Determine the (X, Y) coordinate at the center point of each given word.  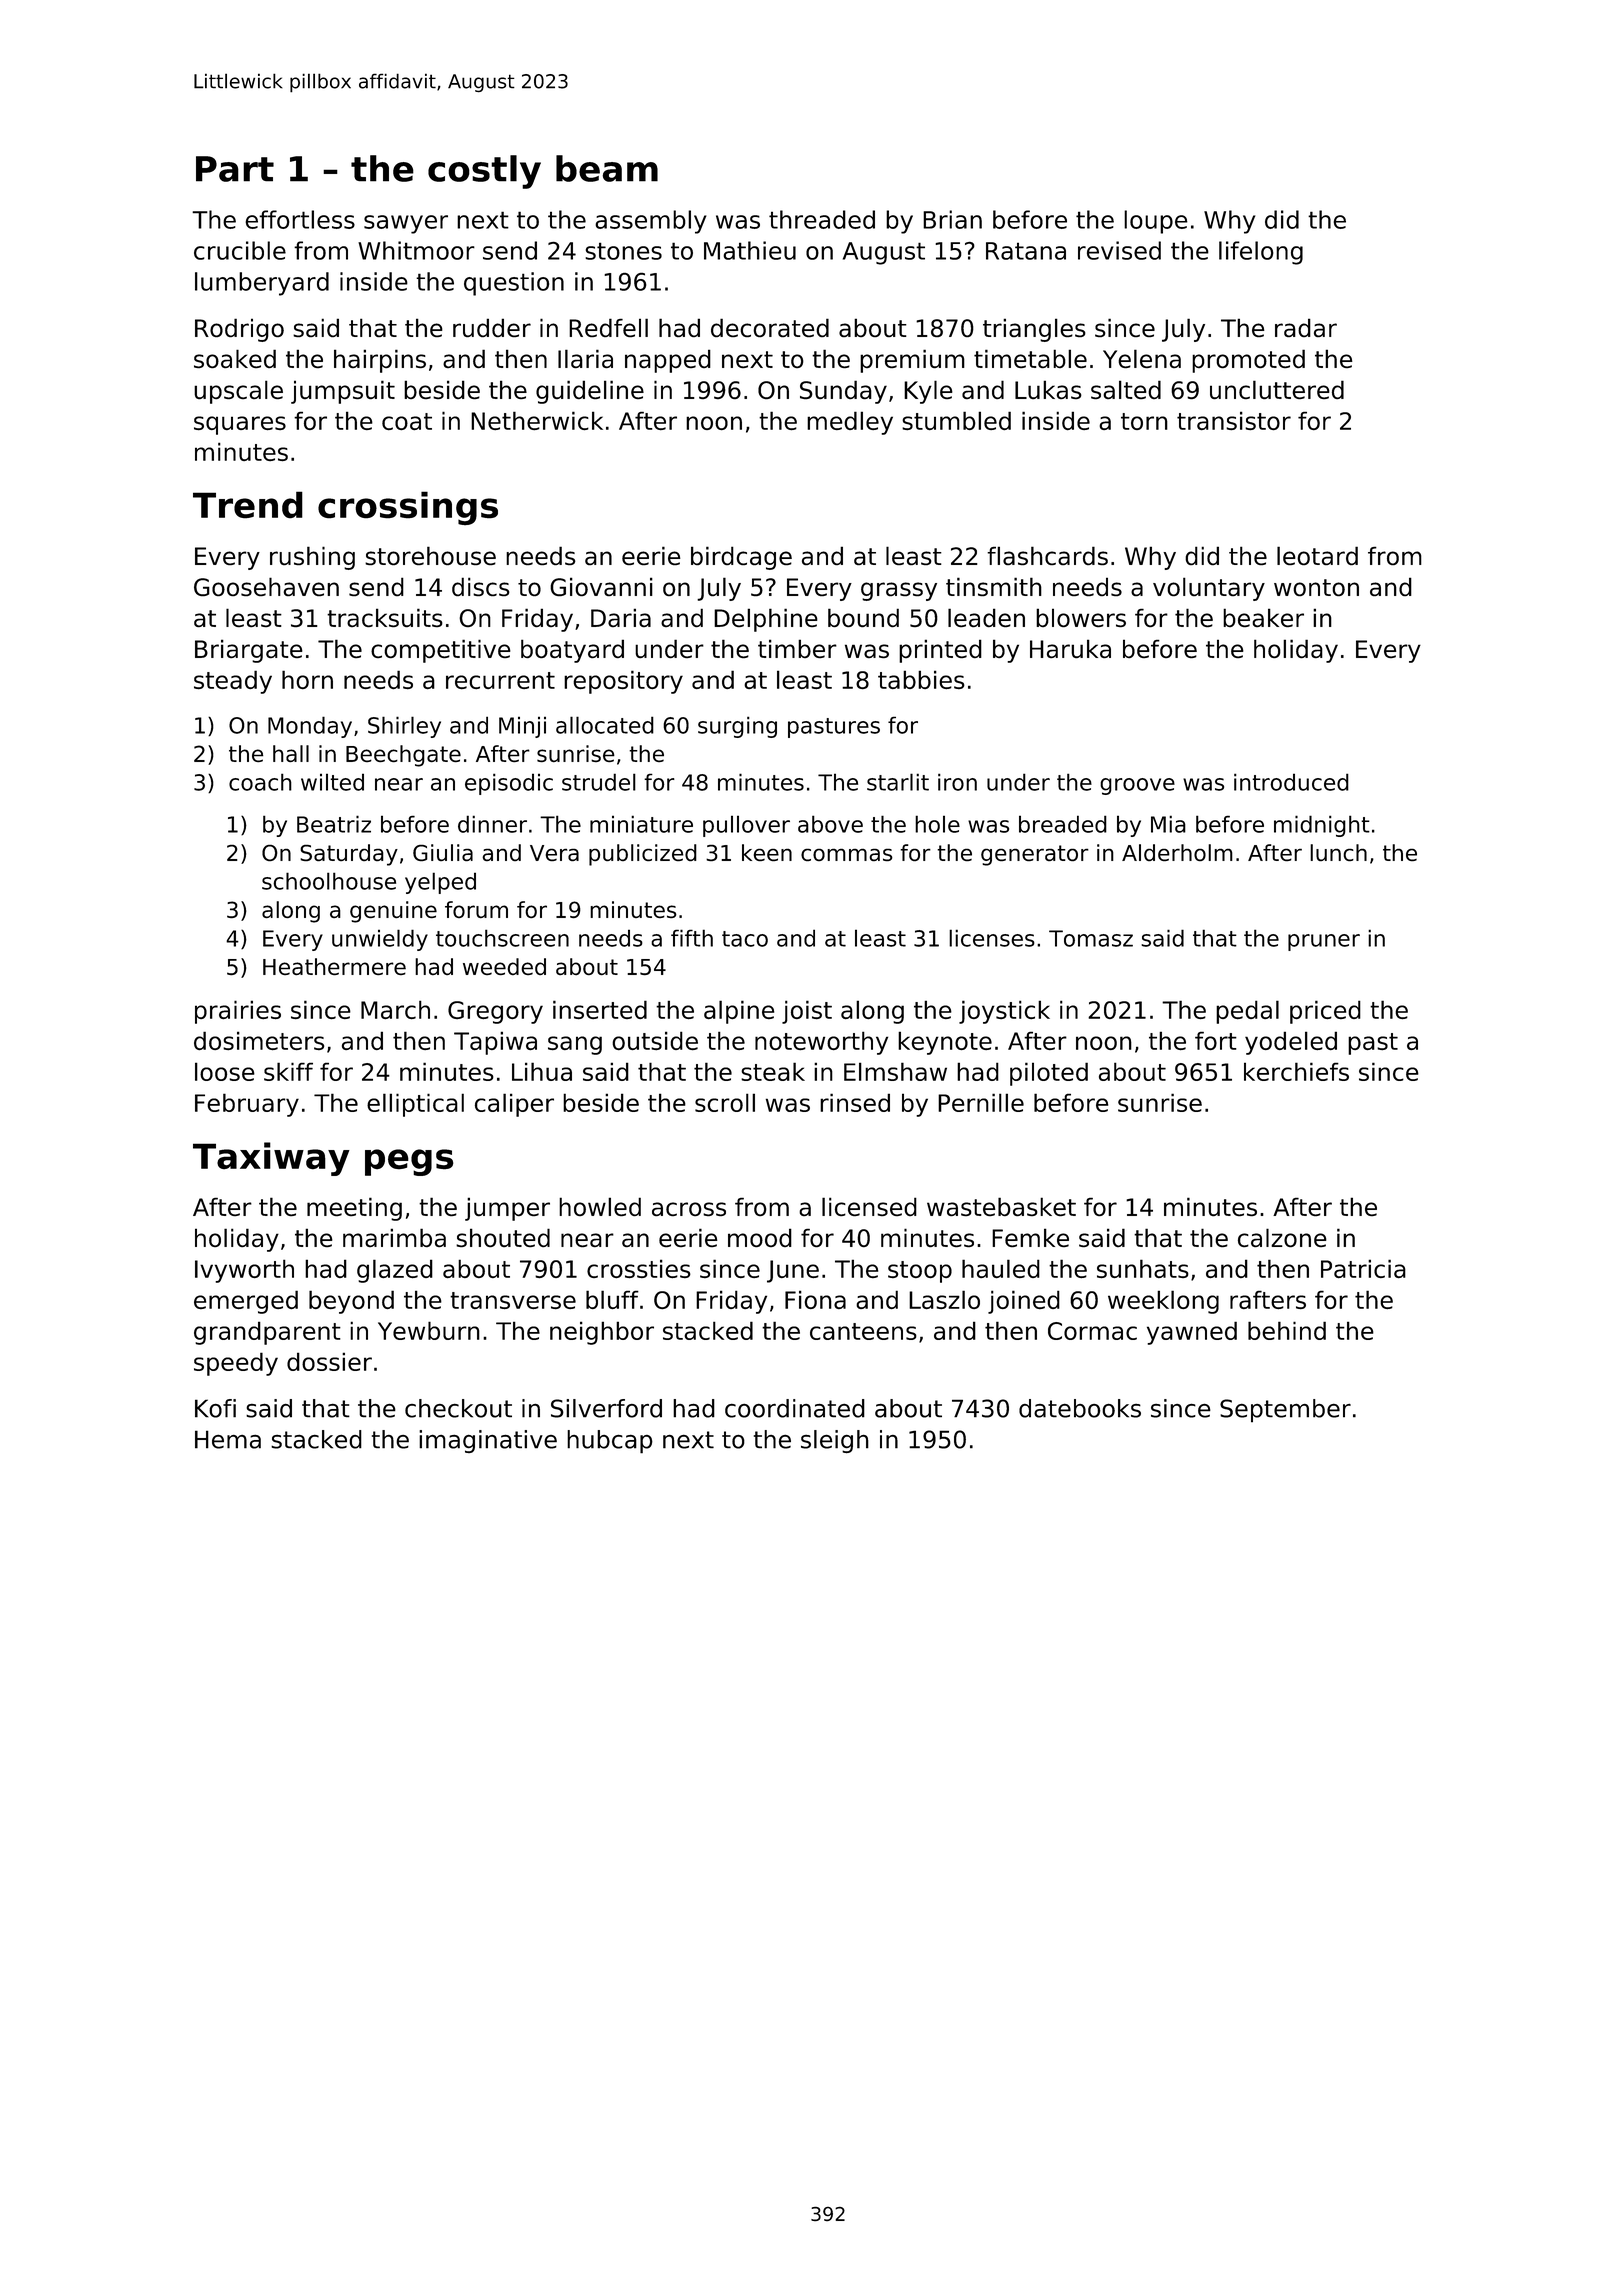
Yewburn (429, 1330)
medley (850, 423)
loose (225, 1071)
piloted (1049, 1074)
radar (1306, 327)
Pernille (981, 1102)
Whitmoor (416, 250)
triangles (1034, 330)
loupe (1156, 222)
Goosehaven (266, 586)
